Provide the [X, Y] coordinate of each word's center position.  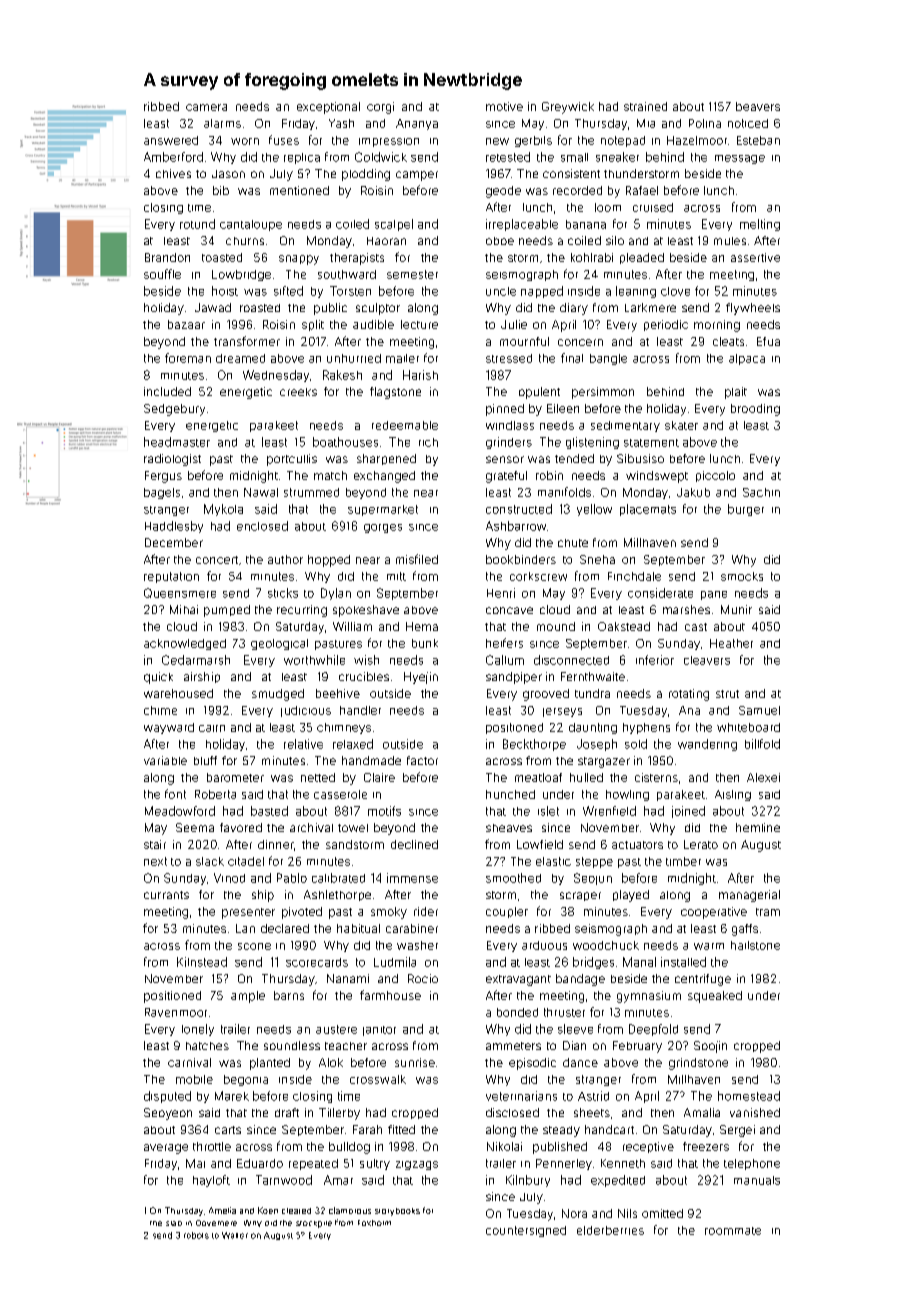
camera [206, 107]
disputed [167, 1097]
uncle [501, 291]
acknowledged [185, 644]
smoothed [513, 878]
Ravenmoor [176, 1012]
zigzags [417, 1165]
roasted [260, 308]
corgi [380, 108]
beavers [758, 106]
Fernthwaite [593, 676]
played [631, 896]
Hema [422, 626]
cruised [653, 207]
